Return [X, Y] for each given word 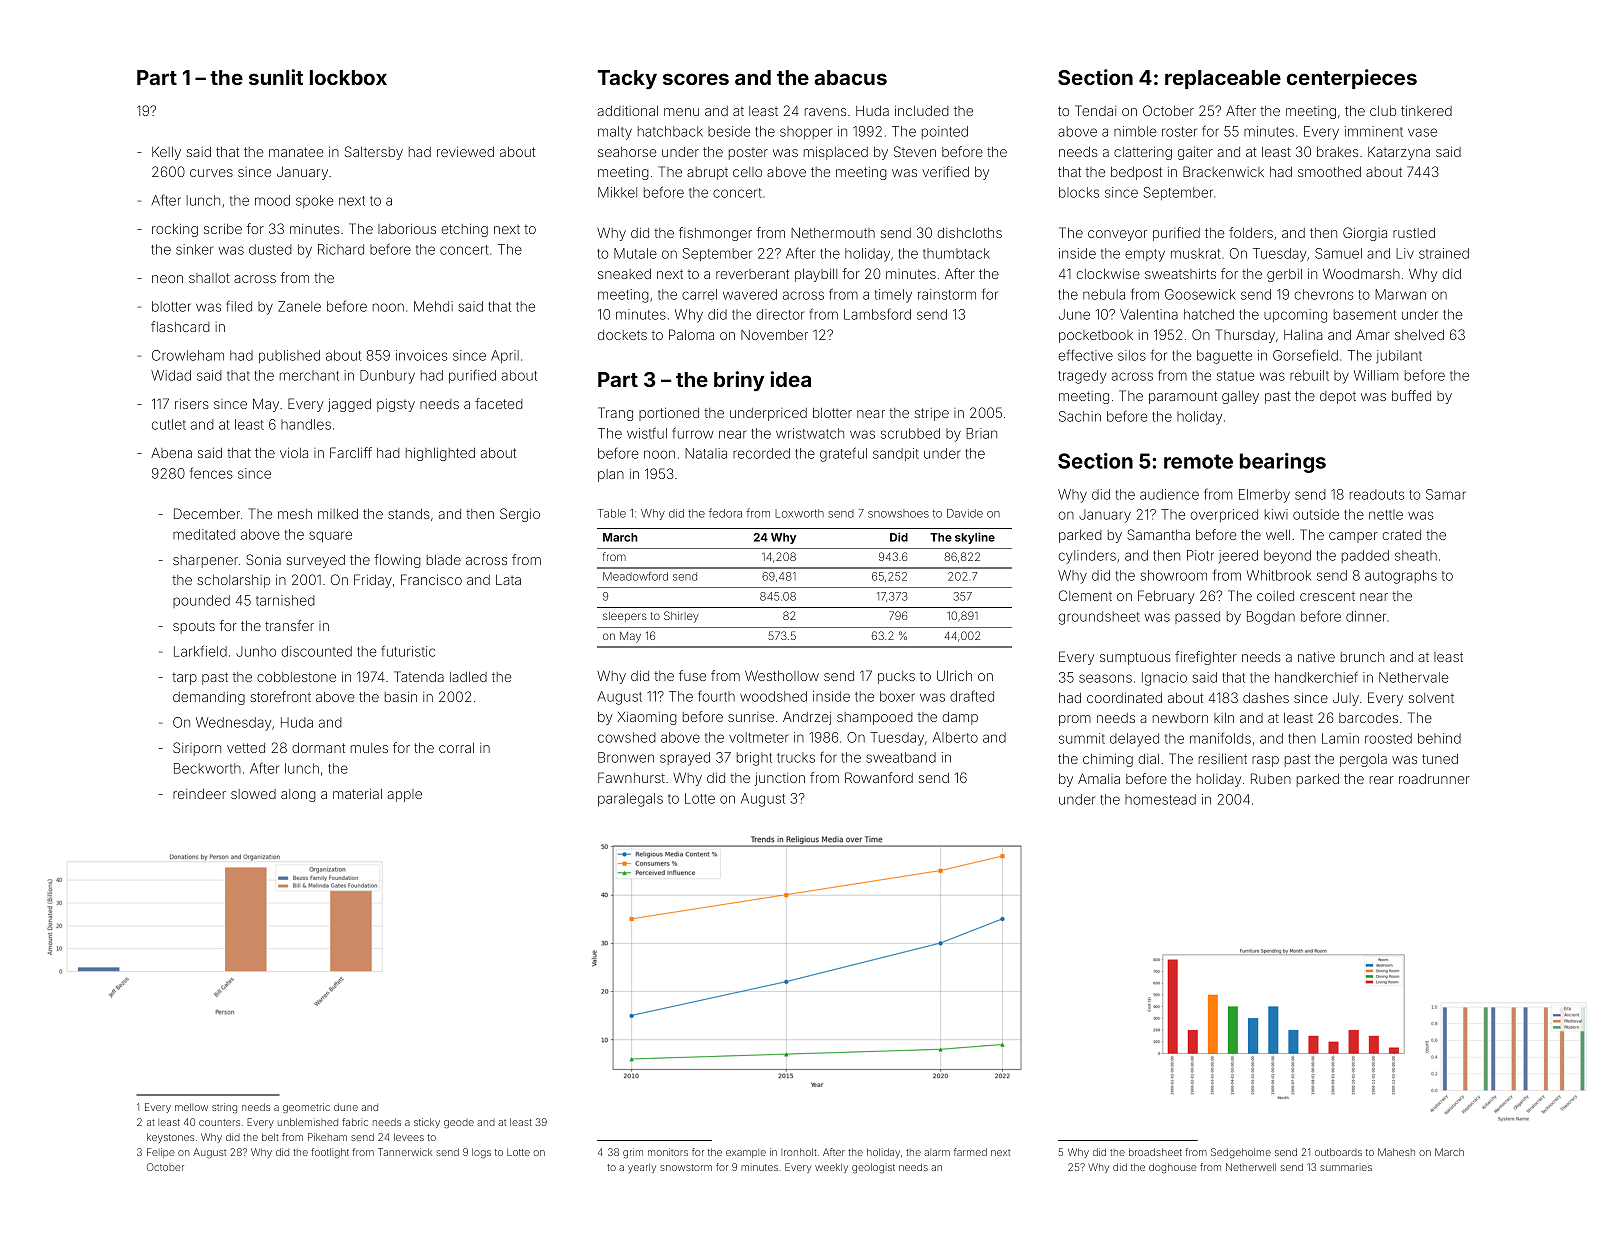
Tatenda [419, 676]
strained [1444, 253]
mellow [191, 1107]
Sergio [520, 515]
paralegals [630, 800]
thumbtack [956, 253]
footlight [330, 1153]
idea [790, 379]
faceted [499, 403]
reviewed [465, 152]
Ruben [1271, 778]
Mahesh [1396, 1152]
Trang [615, 414]
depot [1338, 397]
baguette [1224, 357]
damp [960, 718]
